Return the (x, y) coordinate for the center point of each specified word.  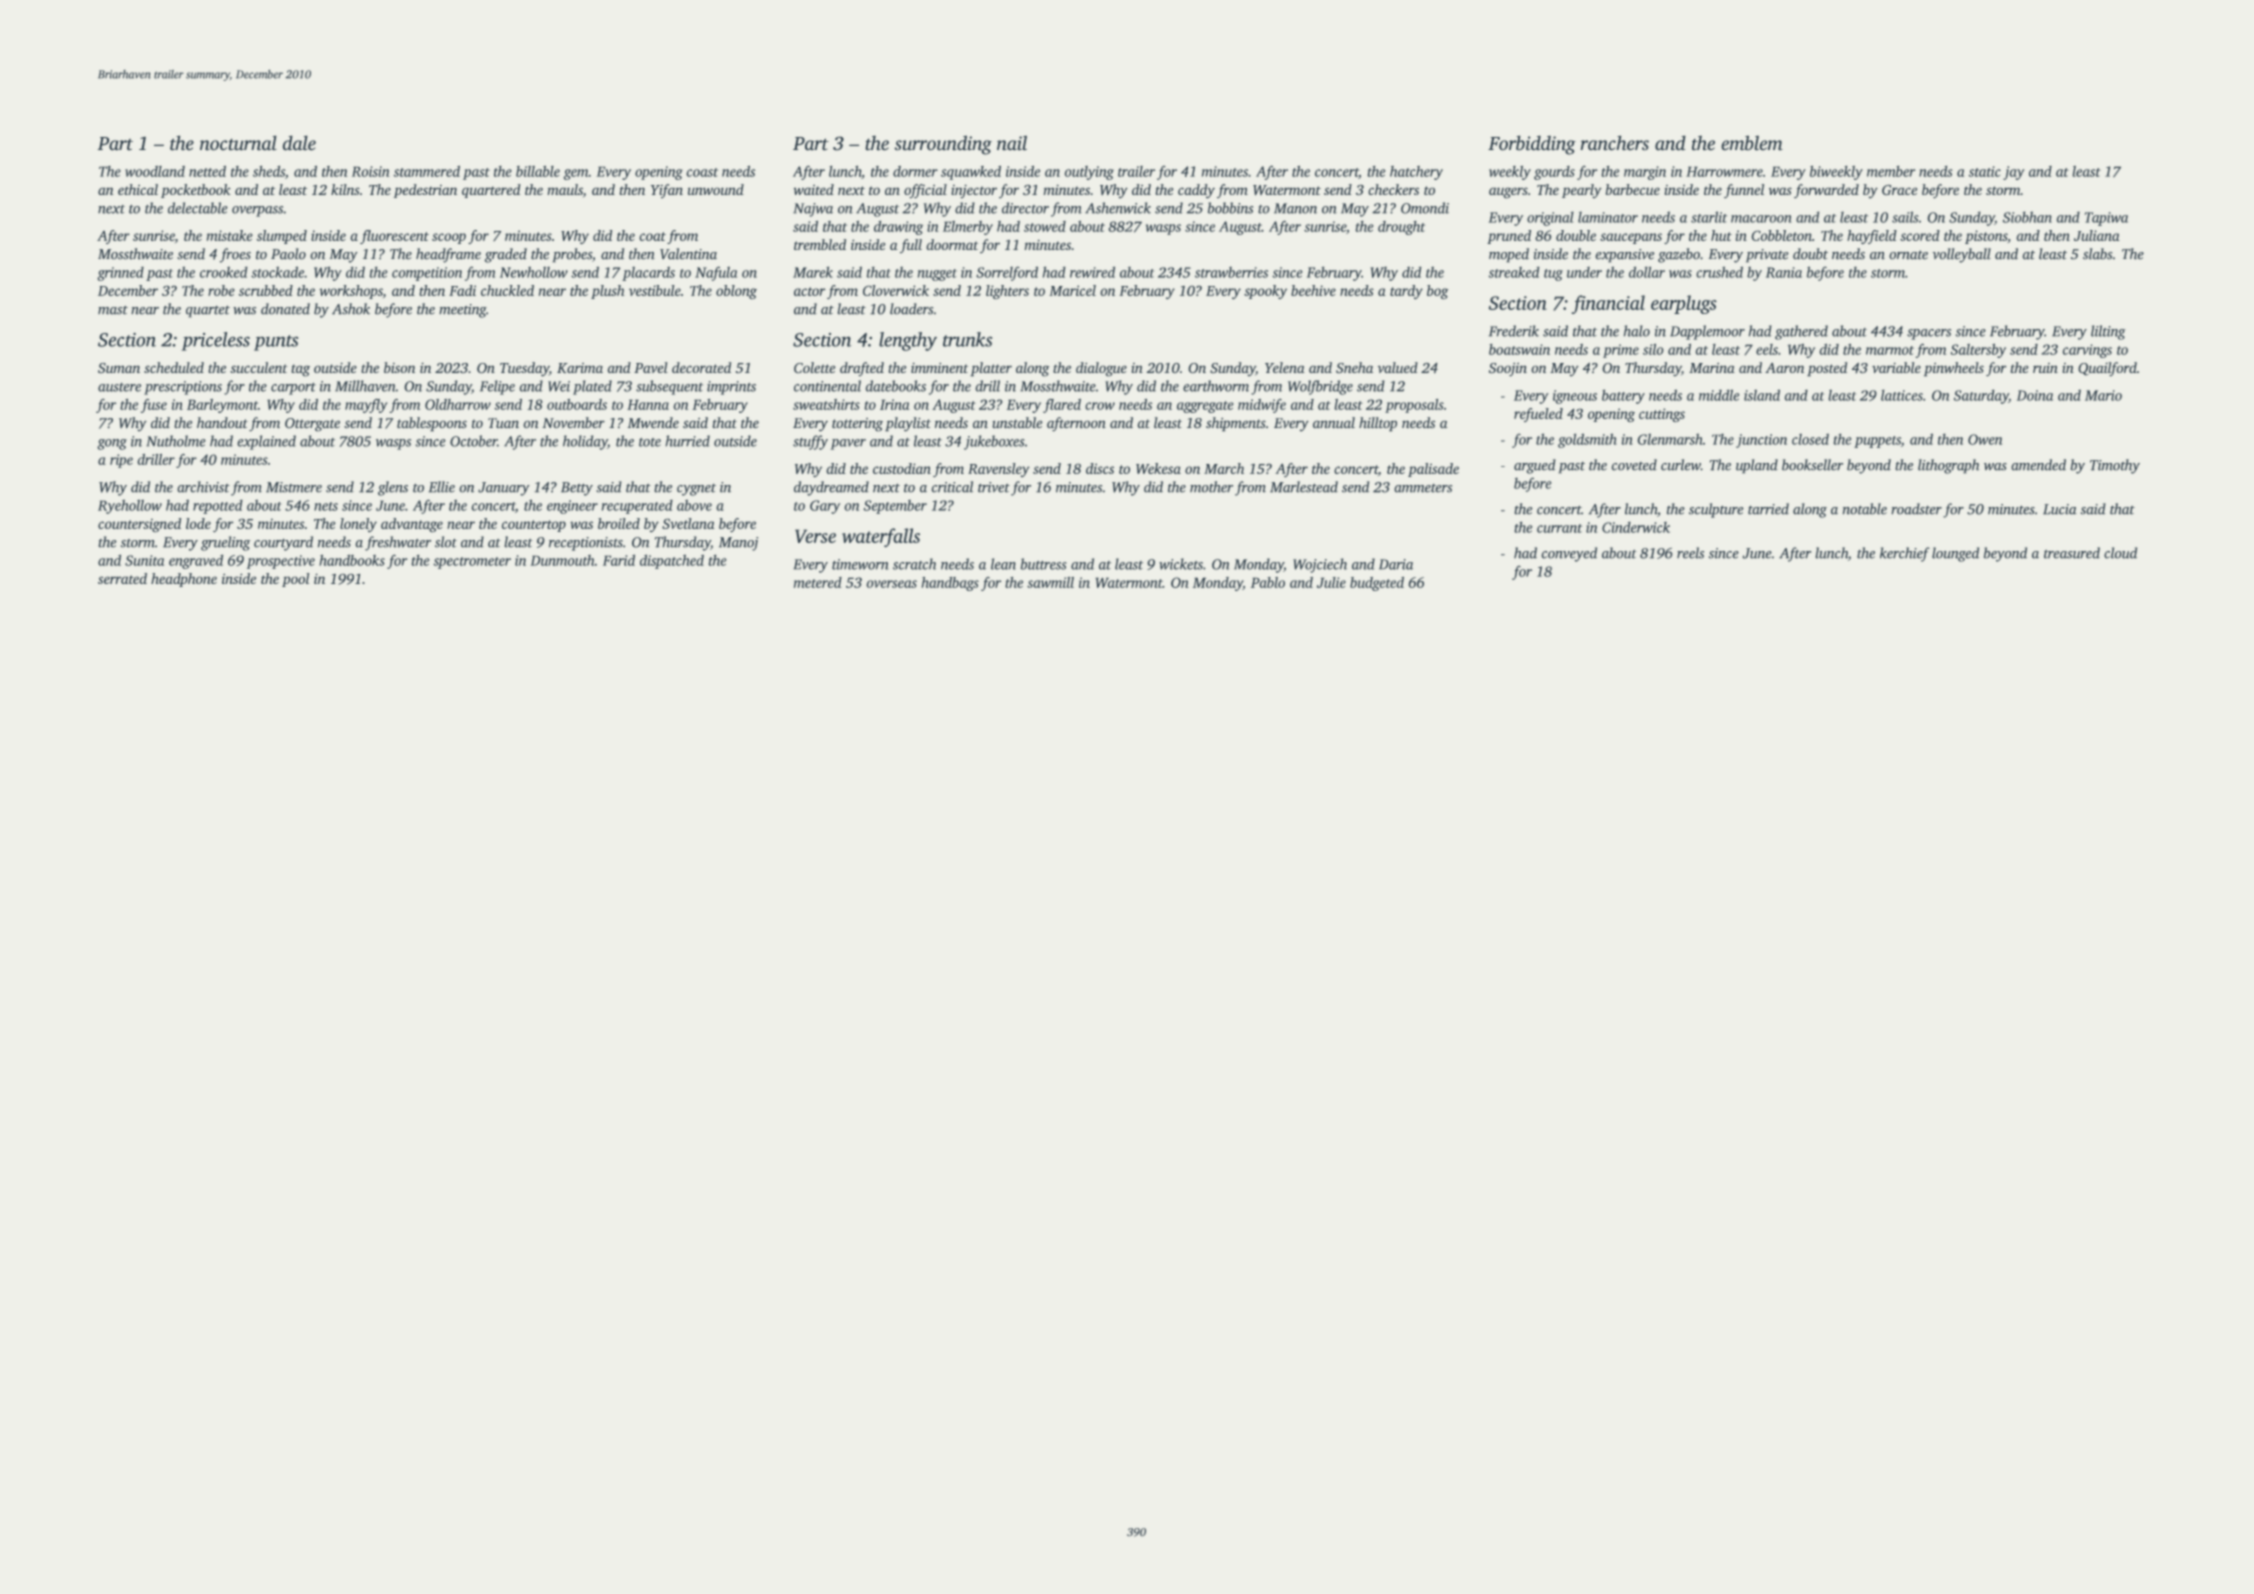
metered (818, 582)
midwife (1262, 406)
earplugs (1684, 304)
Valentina (688, 254)
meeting (462, 311)
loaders (911, 309)
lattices (1902, 395)
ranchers (1614, 143)
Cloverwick (896, 290)
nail (1012, 143)
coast (702, 172)
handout (222, 422)
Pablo (1268, 582)
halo (1637, 331)
